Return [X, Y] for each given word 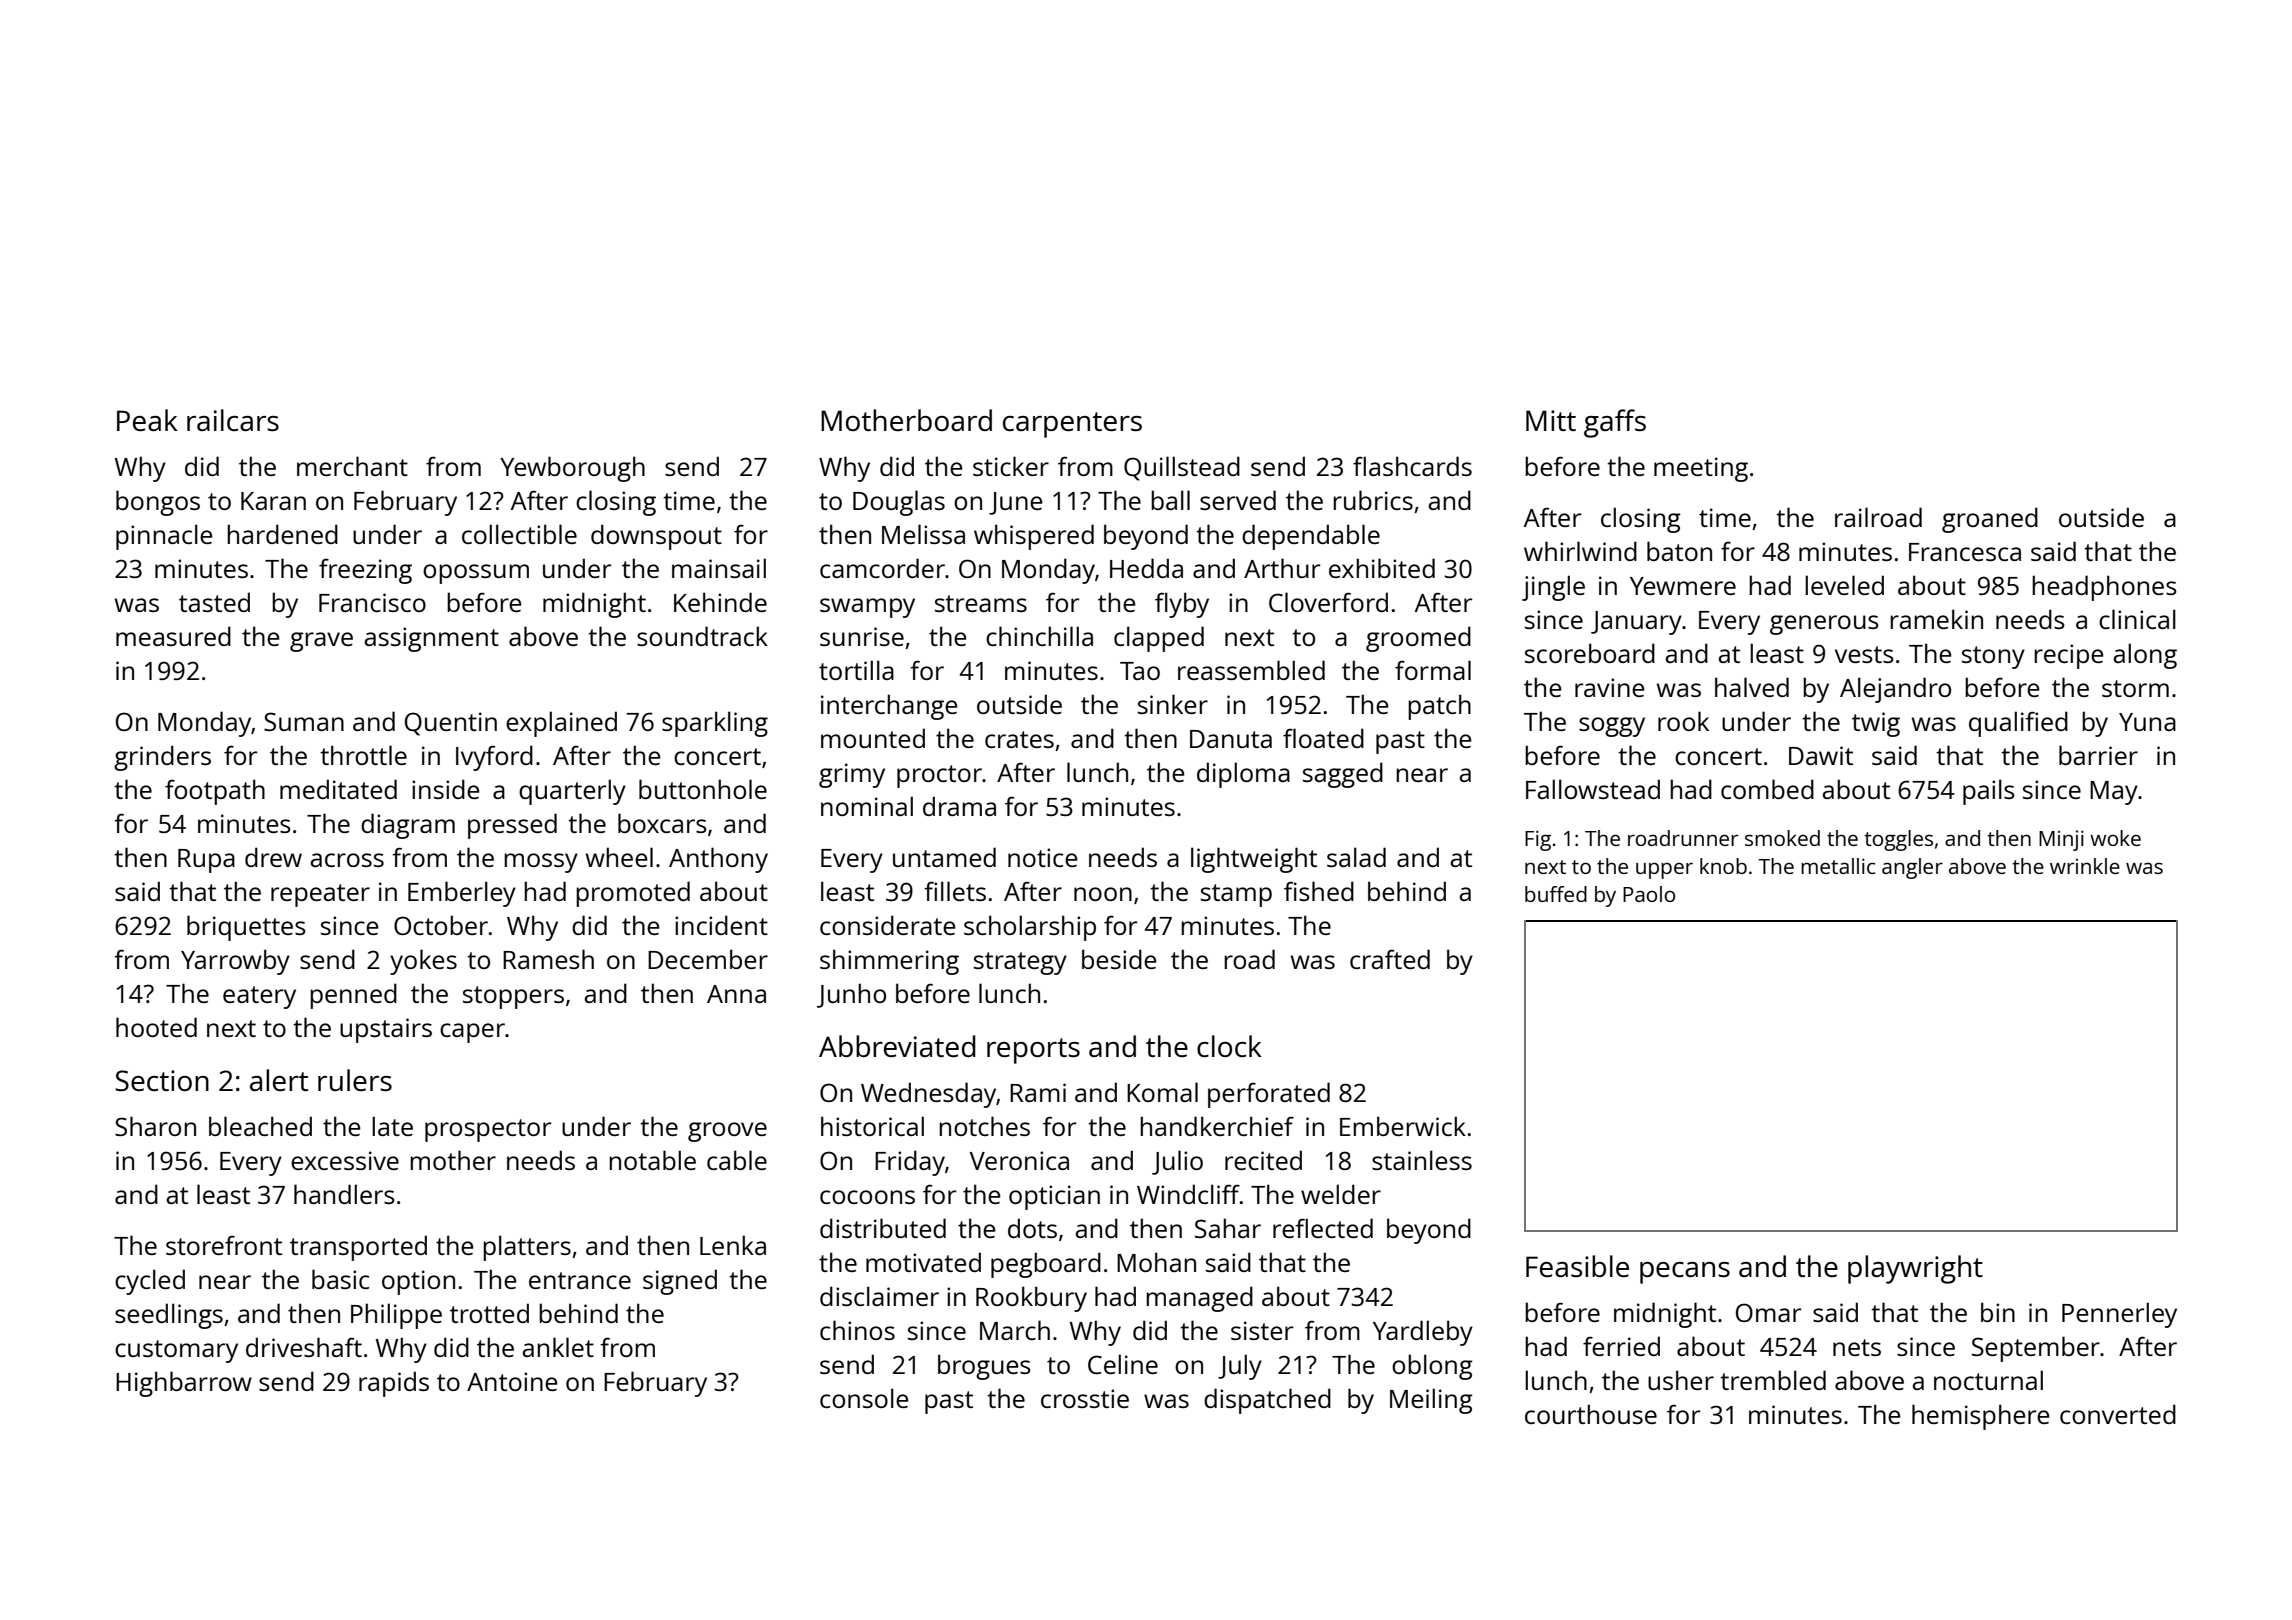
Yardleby [1423, 1333]
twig [1876, 724]
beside [1119, 959]
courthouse [1591, 1414]
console [864, 1398]
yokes [423, 962]
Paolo [1649, 894]
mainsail [719, 568]
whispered [1034, 537]
